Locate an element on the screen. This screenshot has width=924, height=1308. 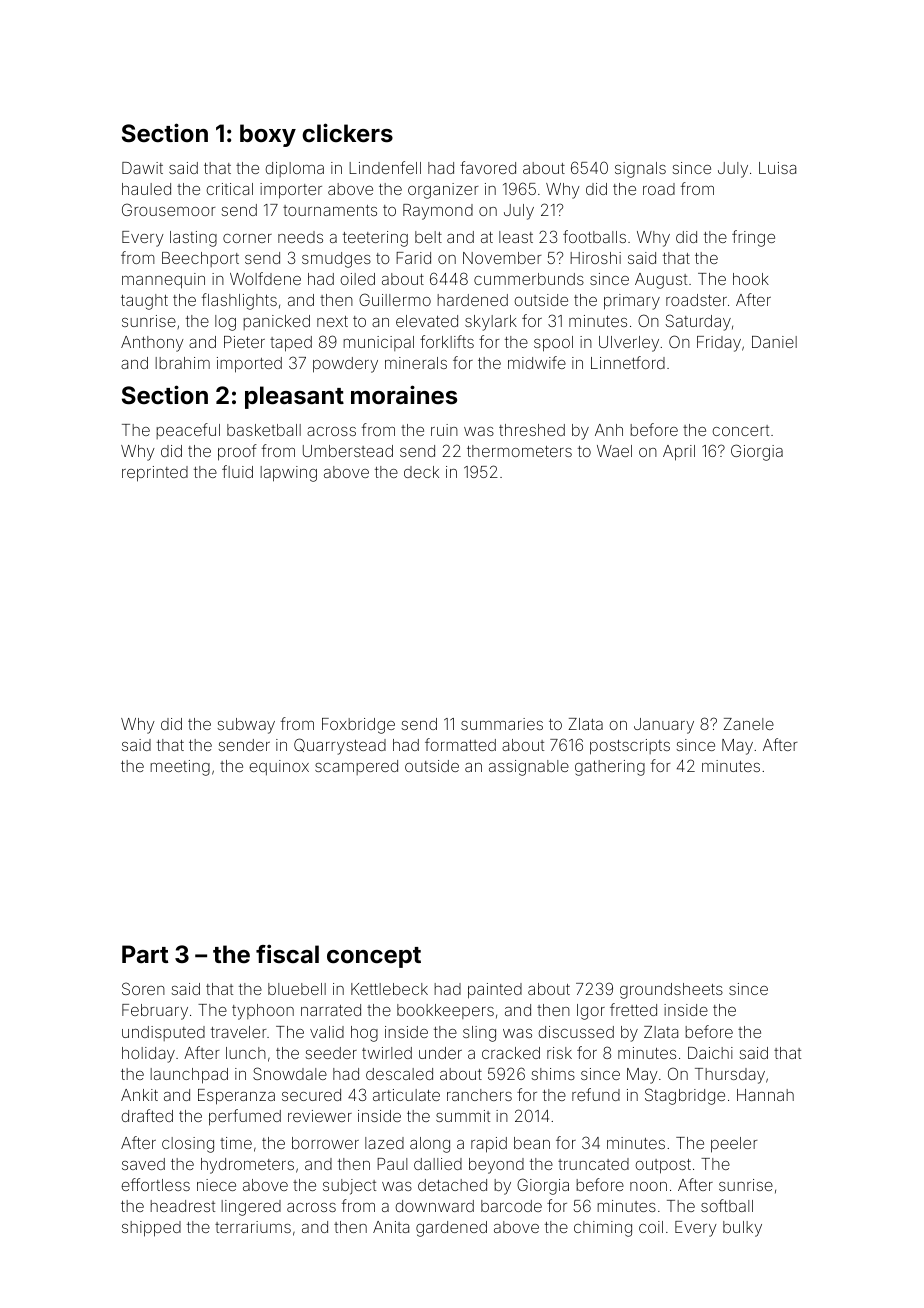
Luisa is located at coordinates (777, 168).
